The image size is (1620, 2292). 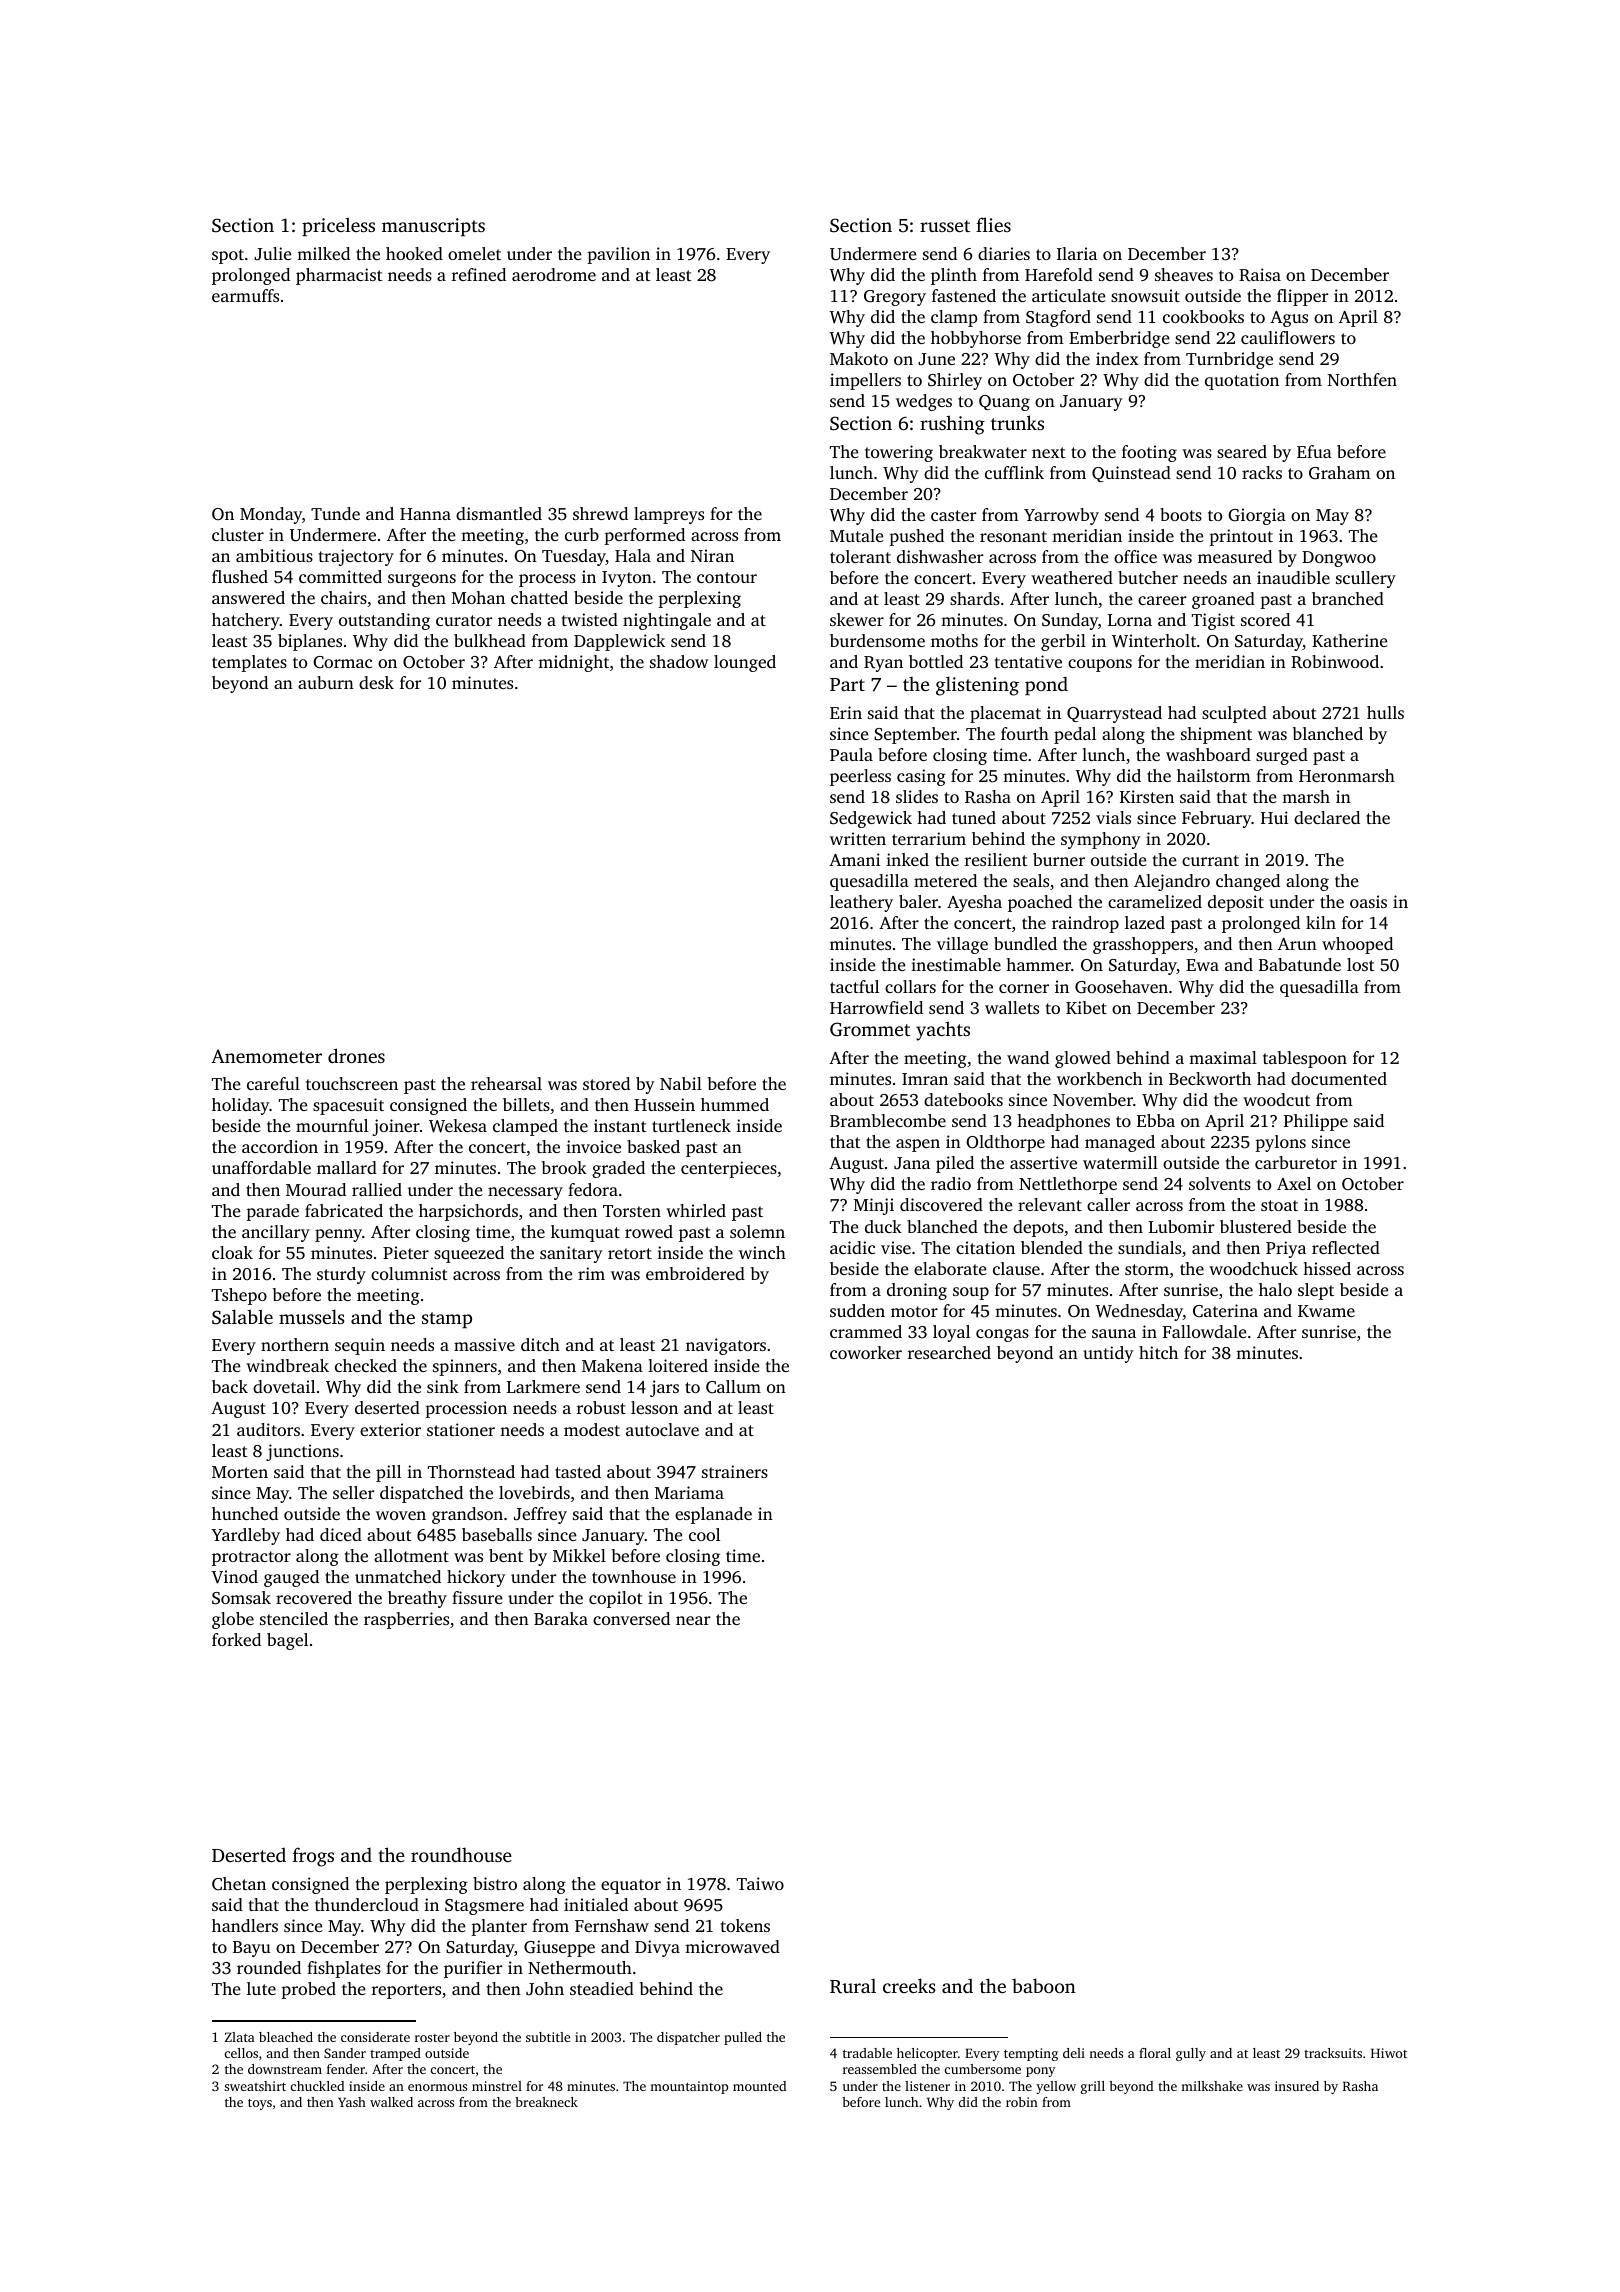 I want to click on earmuffs, so click(x=245, y=295).
